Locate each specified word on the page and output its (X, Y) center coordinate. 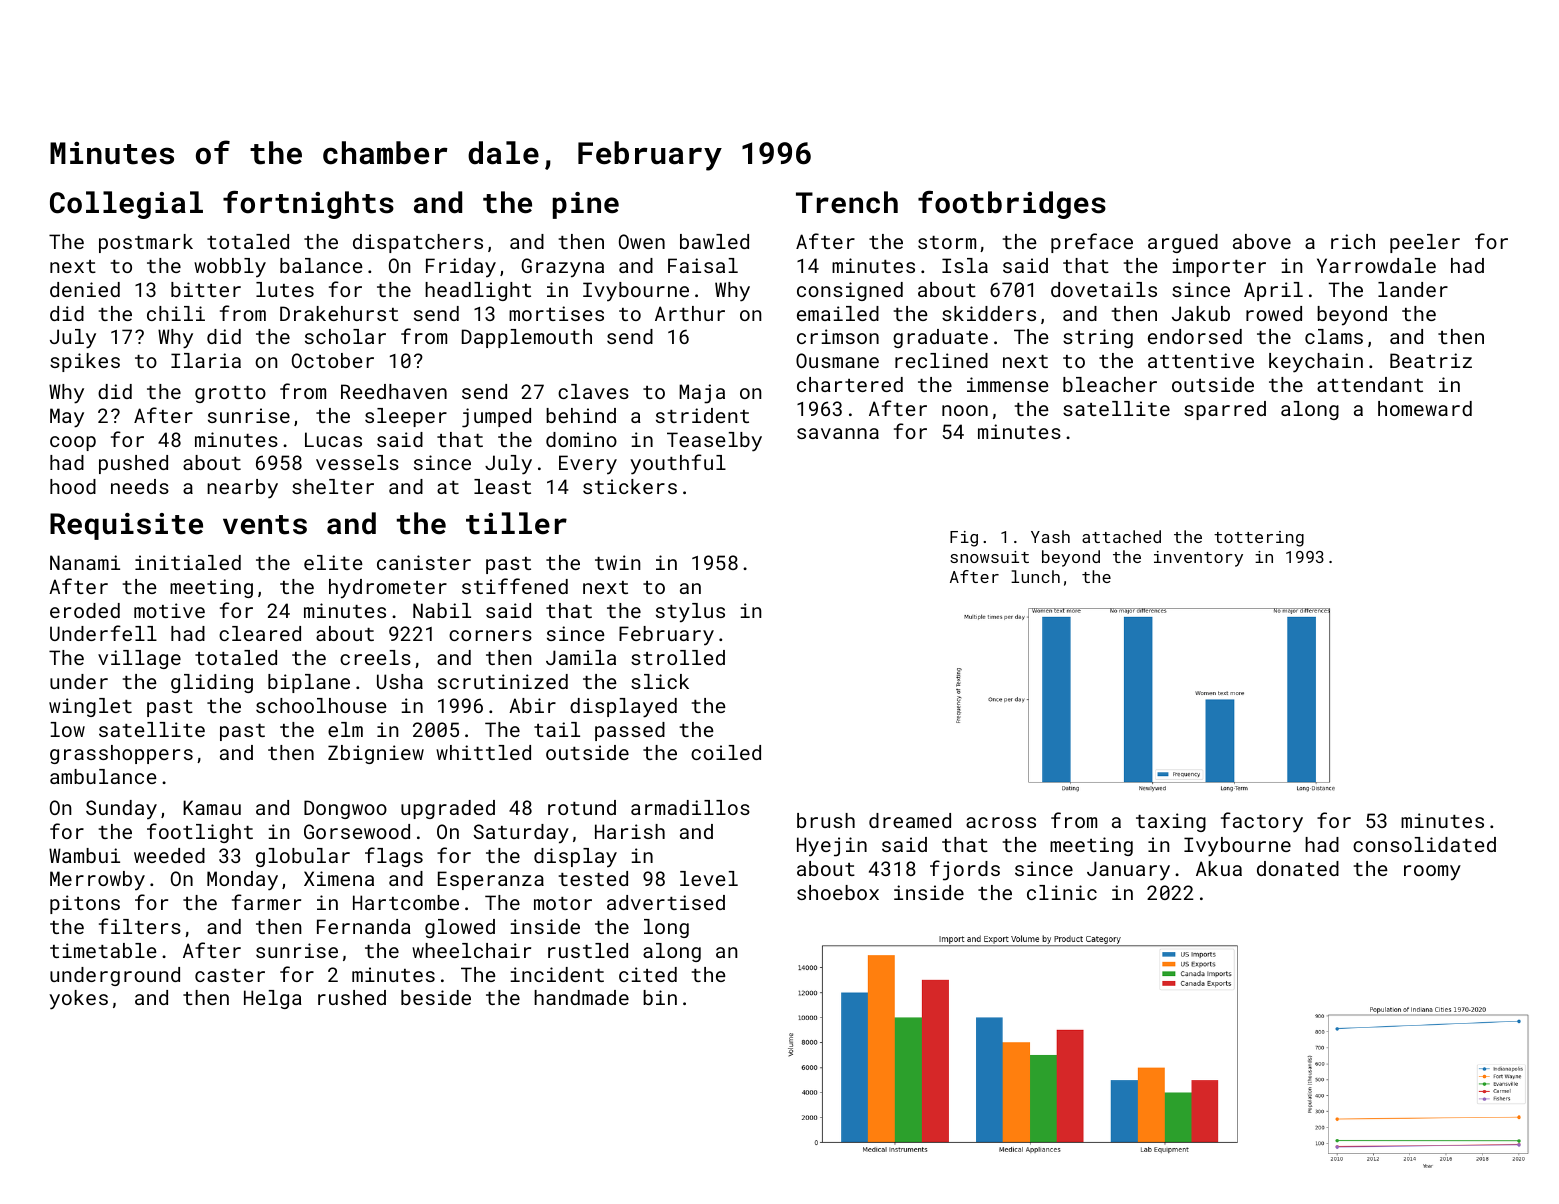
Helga (273, 999)
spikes (85, 362)
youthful (678, 464)
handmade (581, 997)
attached (1121, 536)
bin (660, 997)
